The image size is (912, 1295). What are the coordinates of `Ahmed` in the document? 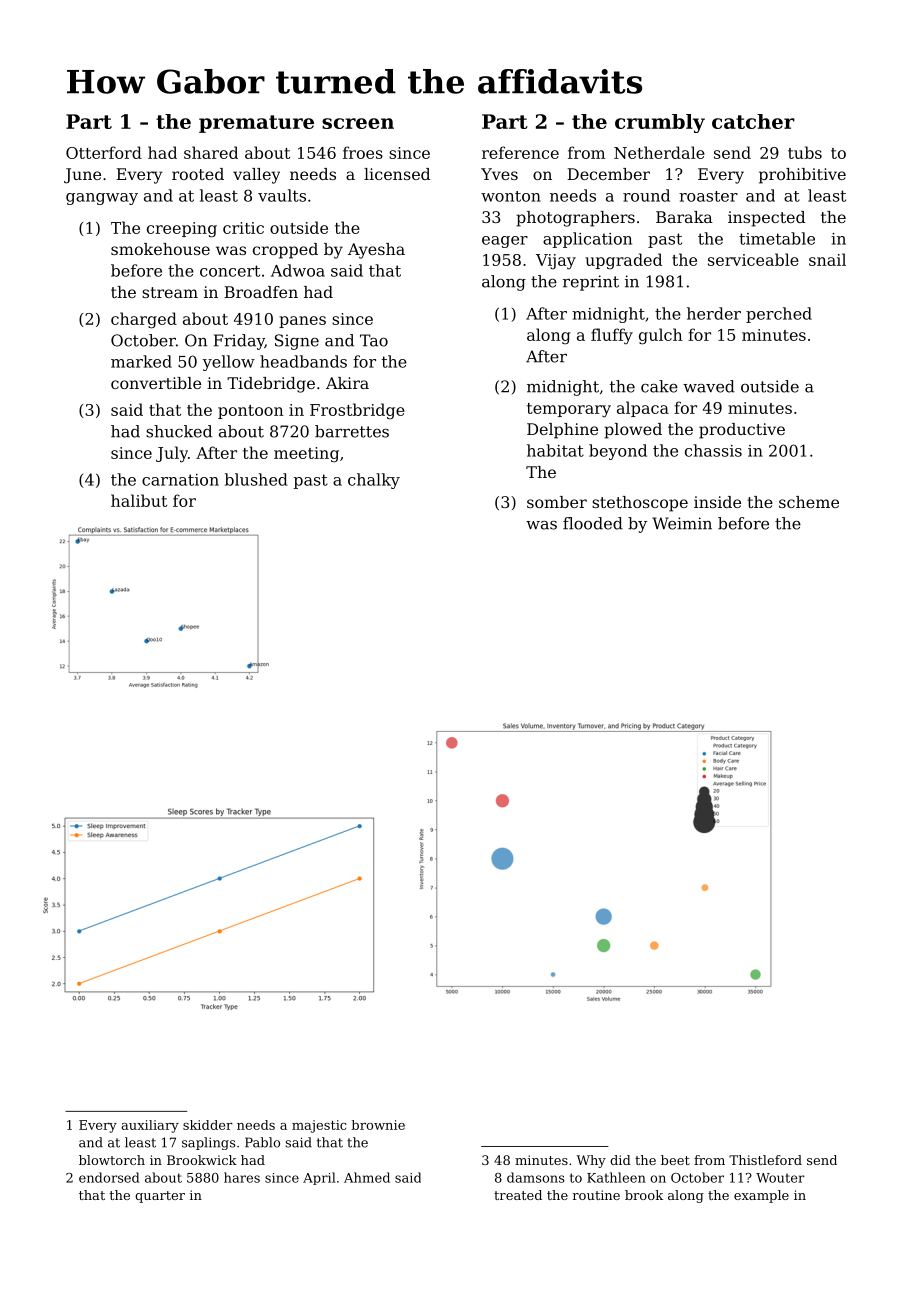 It's located at (367, 1177).
